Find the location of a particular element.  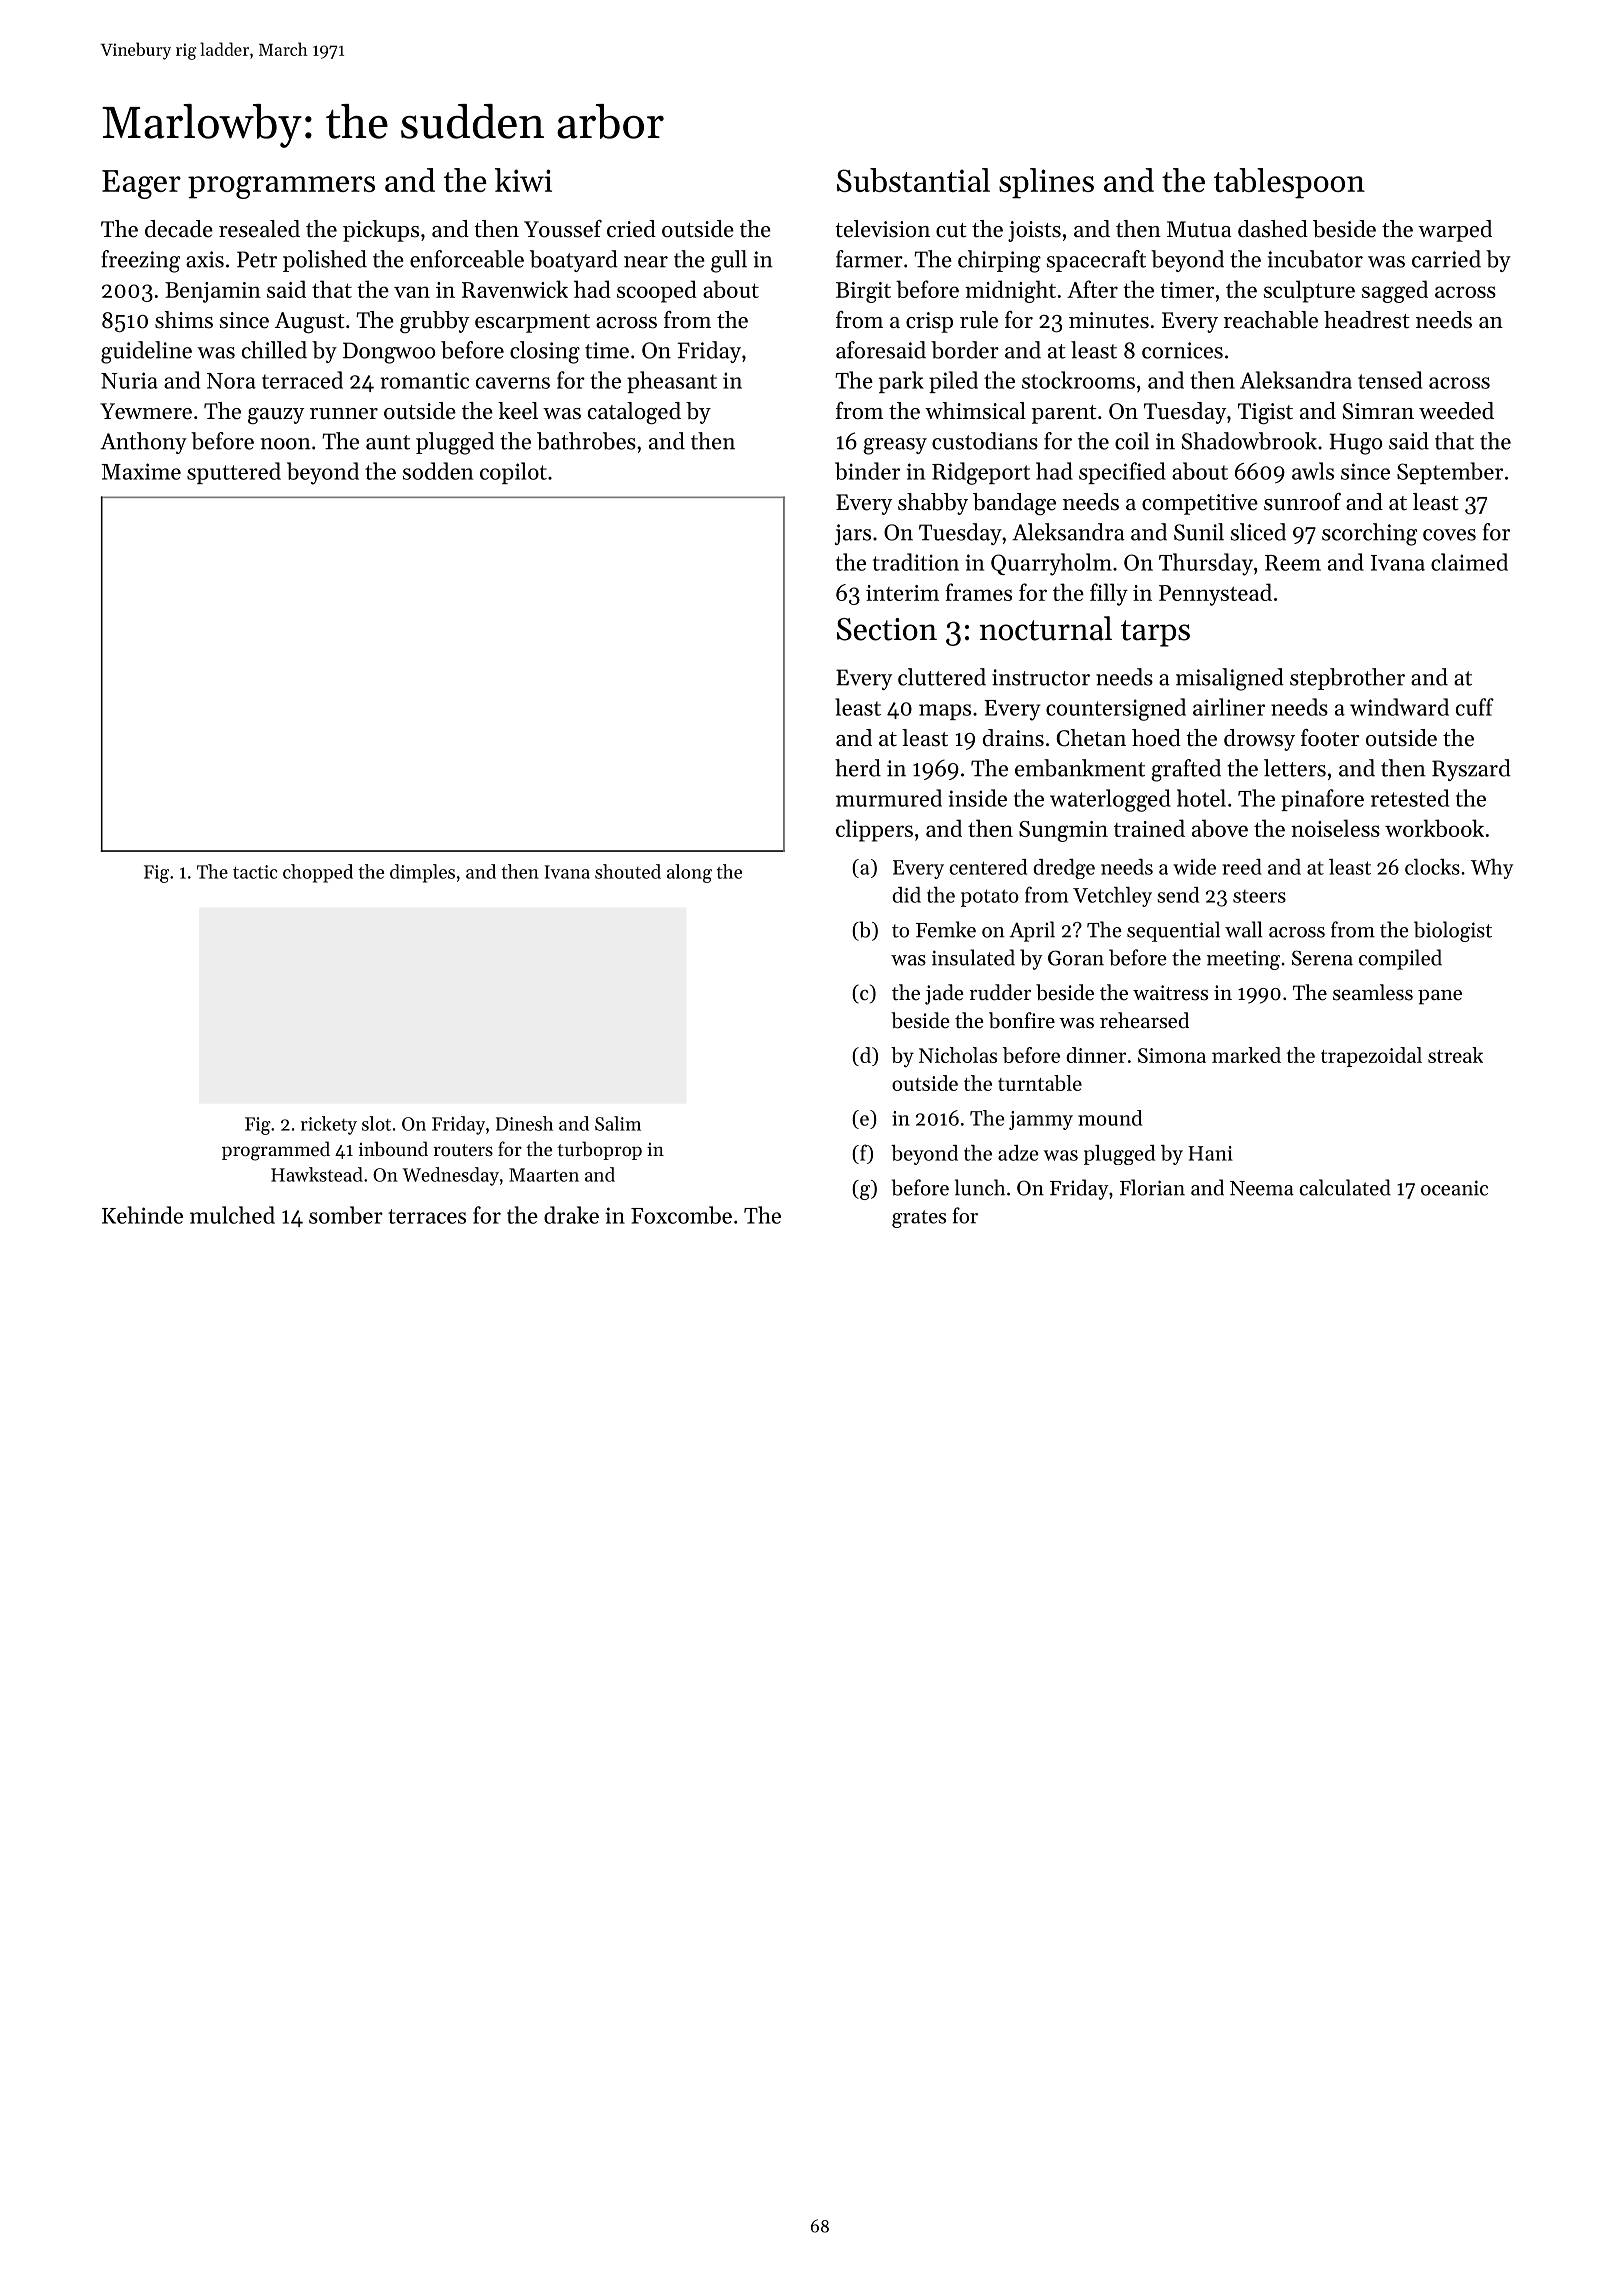

grates is located at coordinates (919, 1219).
